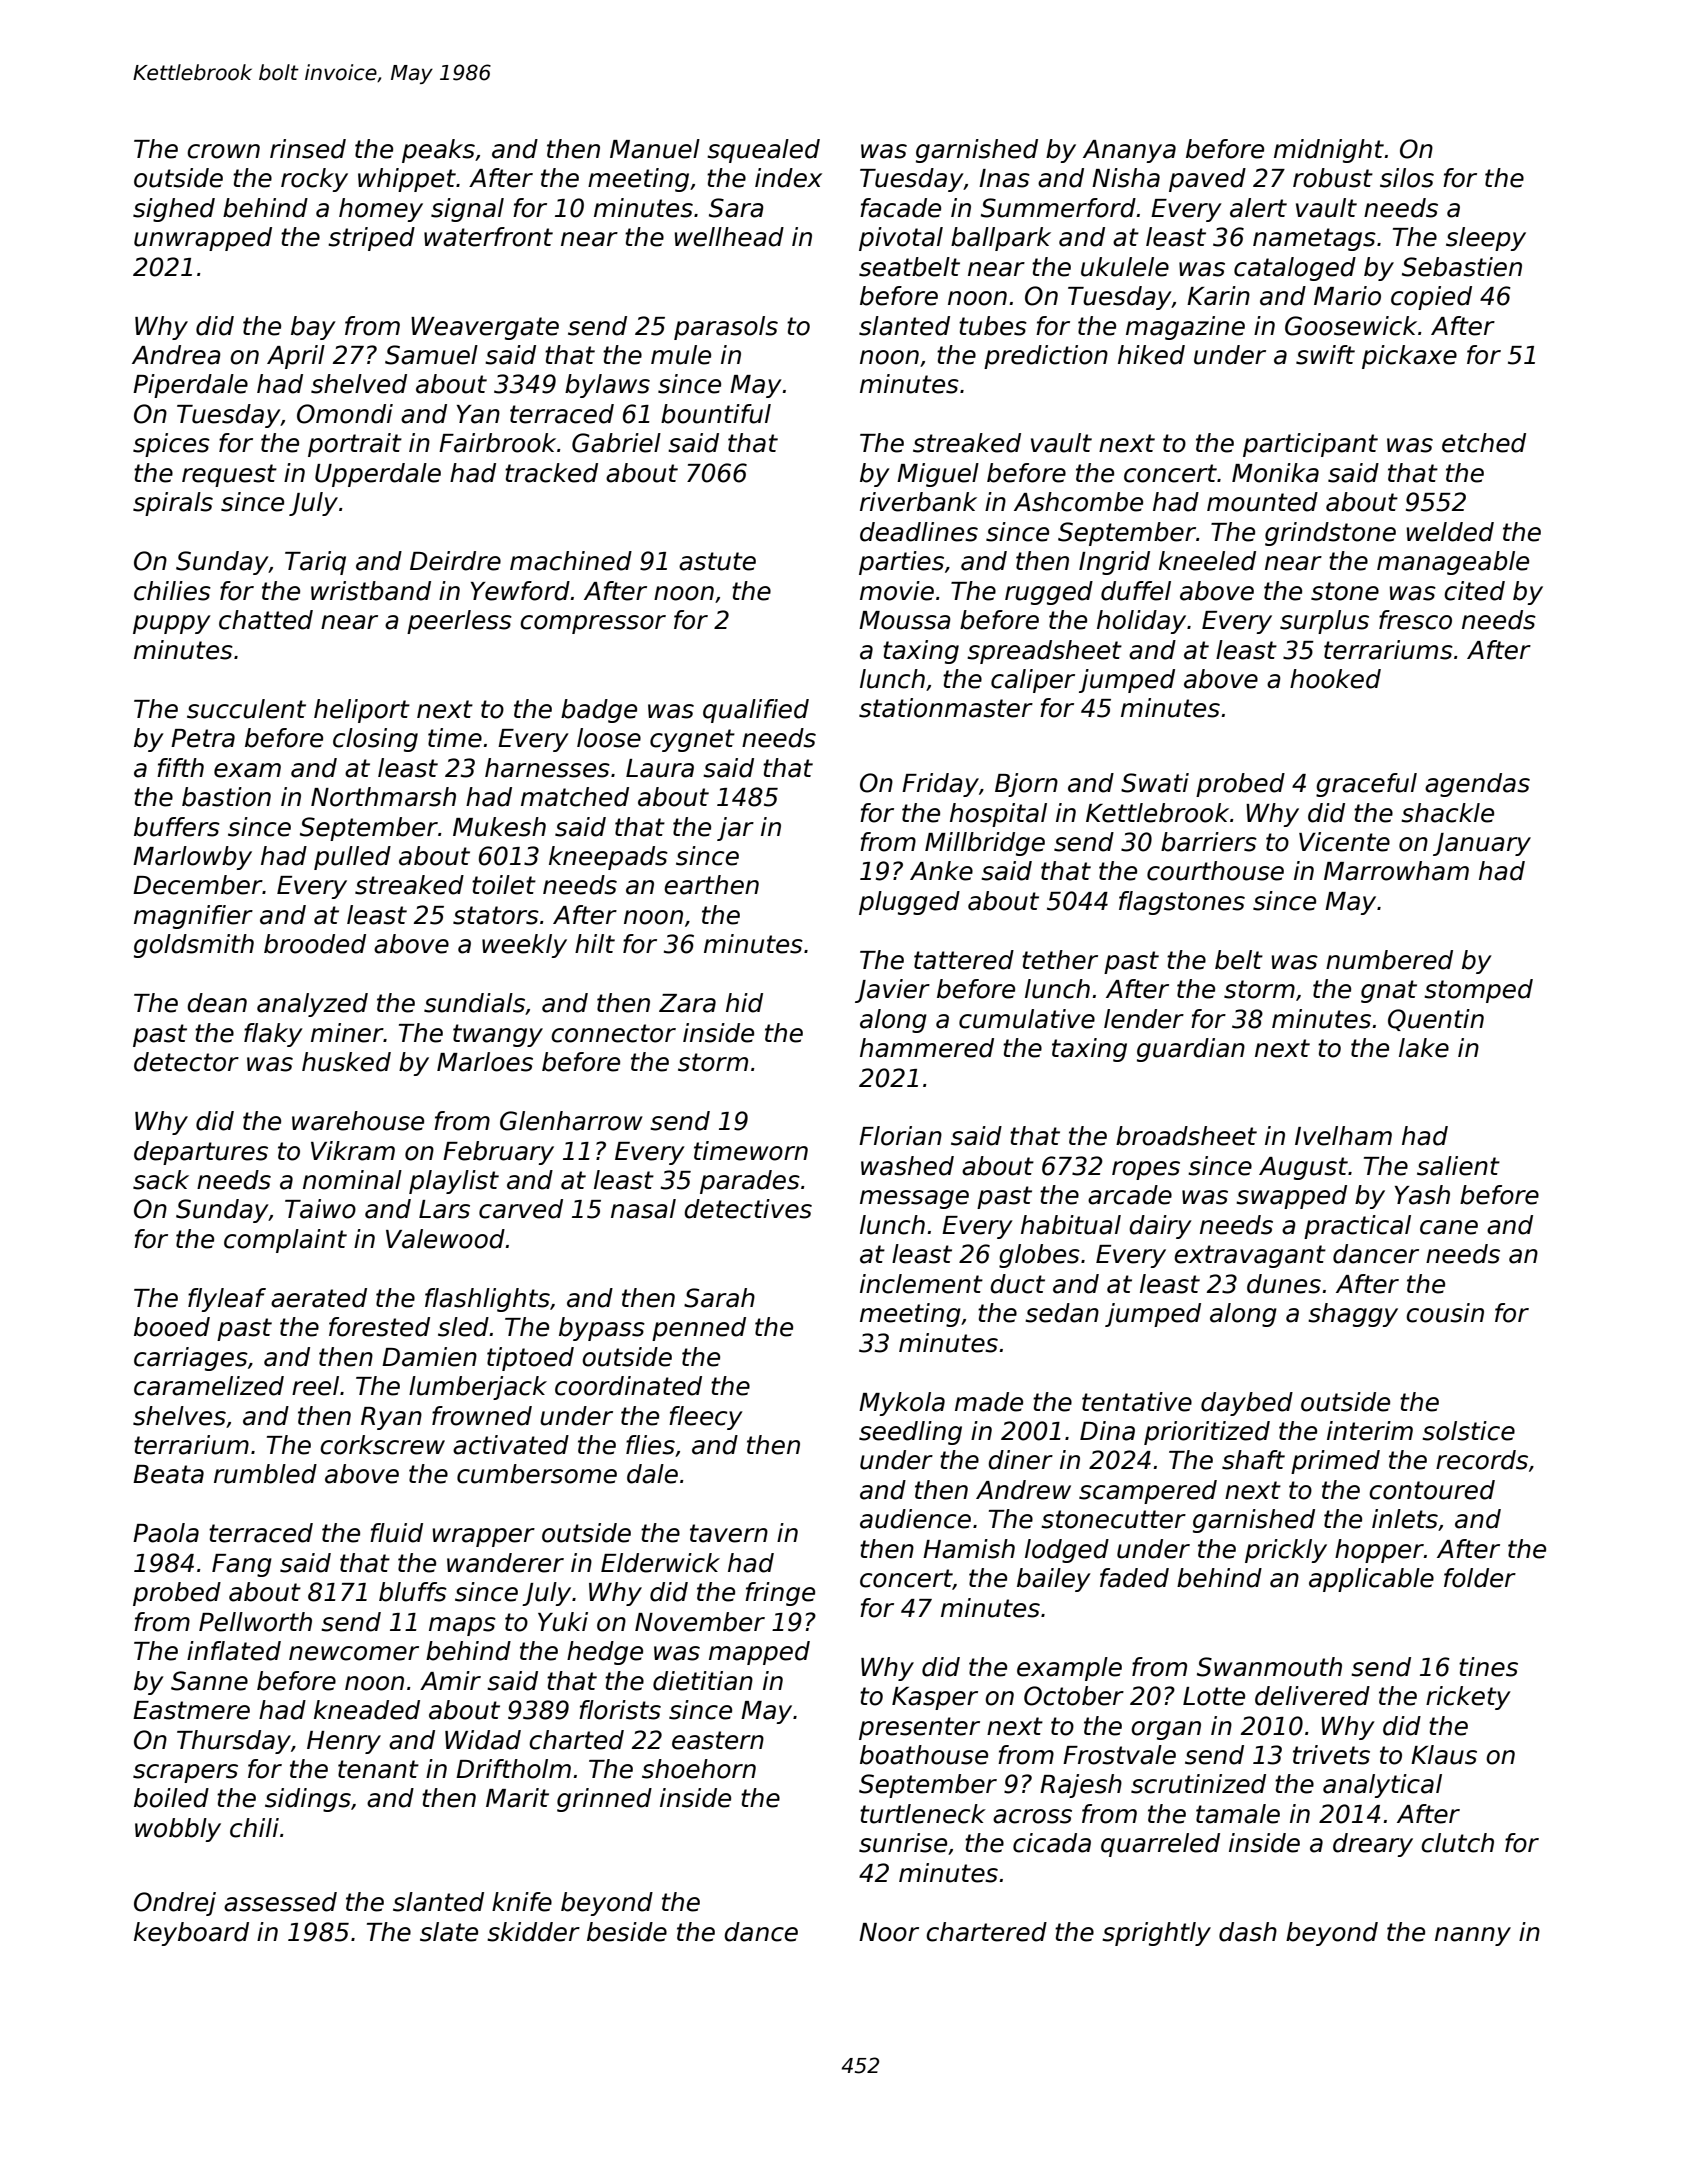 The image size is (1683, 2178). I want to click on squealed, so click(763, 151).
